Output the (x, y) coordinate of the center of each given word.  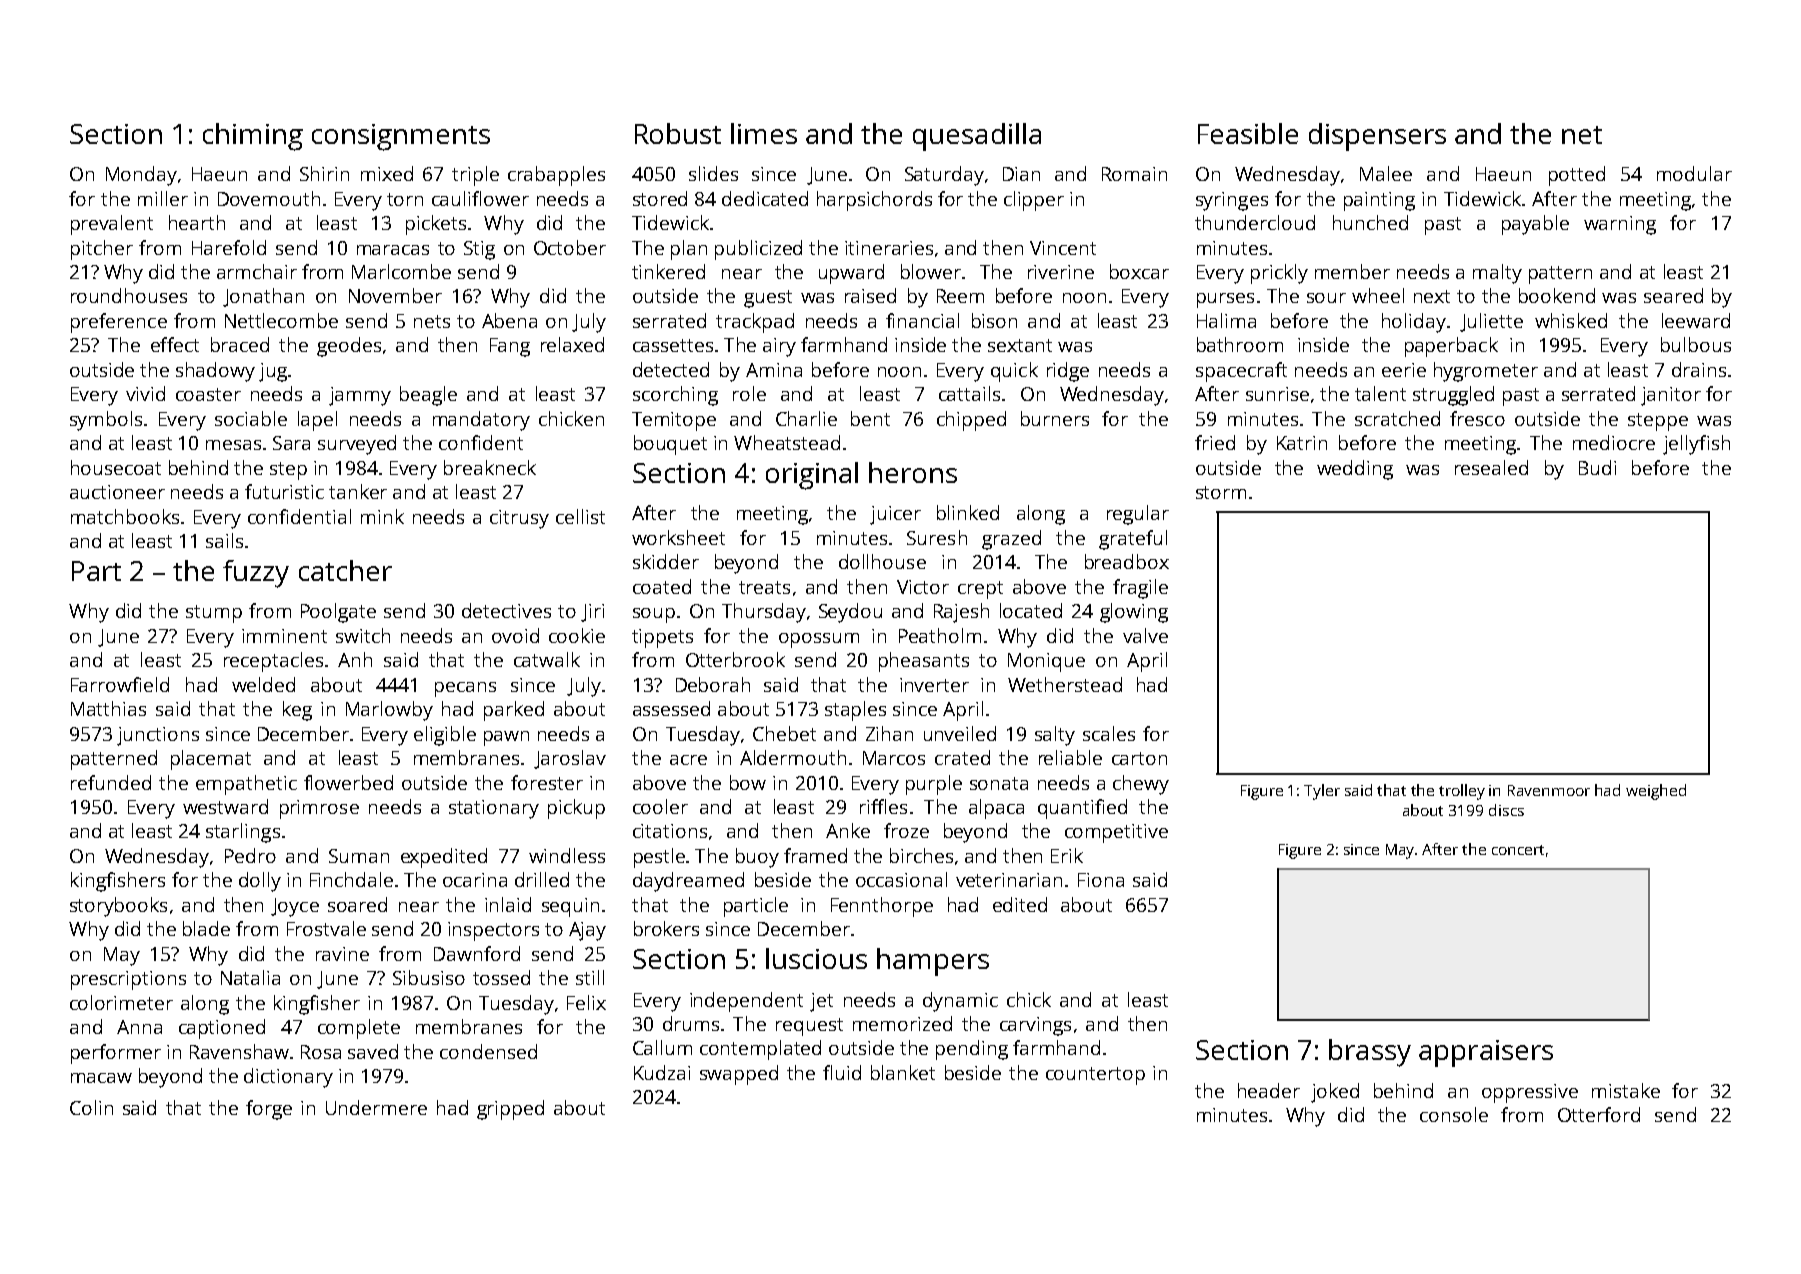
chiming (253, 137)
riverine (1061, 272)
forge (269, 1110)
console (1454, 1114)
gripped (510, 1110)
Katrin (1302, 443)
